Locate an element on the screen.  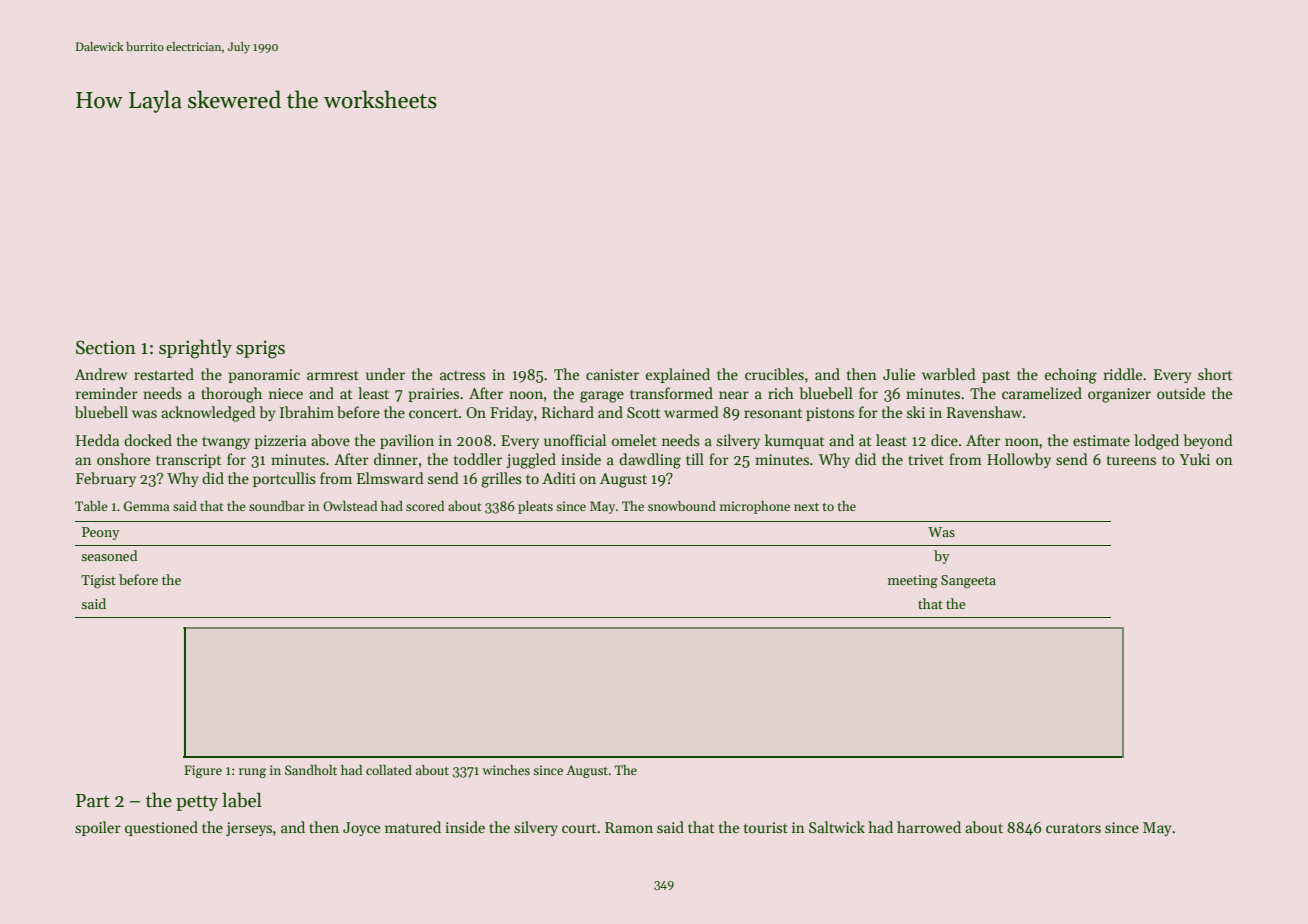
meeting is located at coordinates (913, 582).
